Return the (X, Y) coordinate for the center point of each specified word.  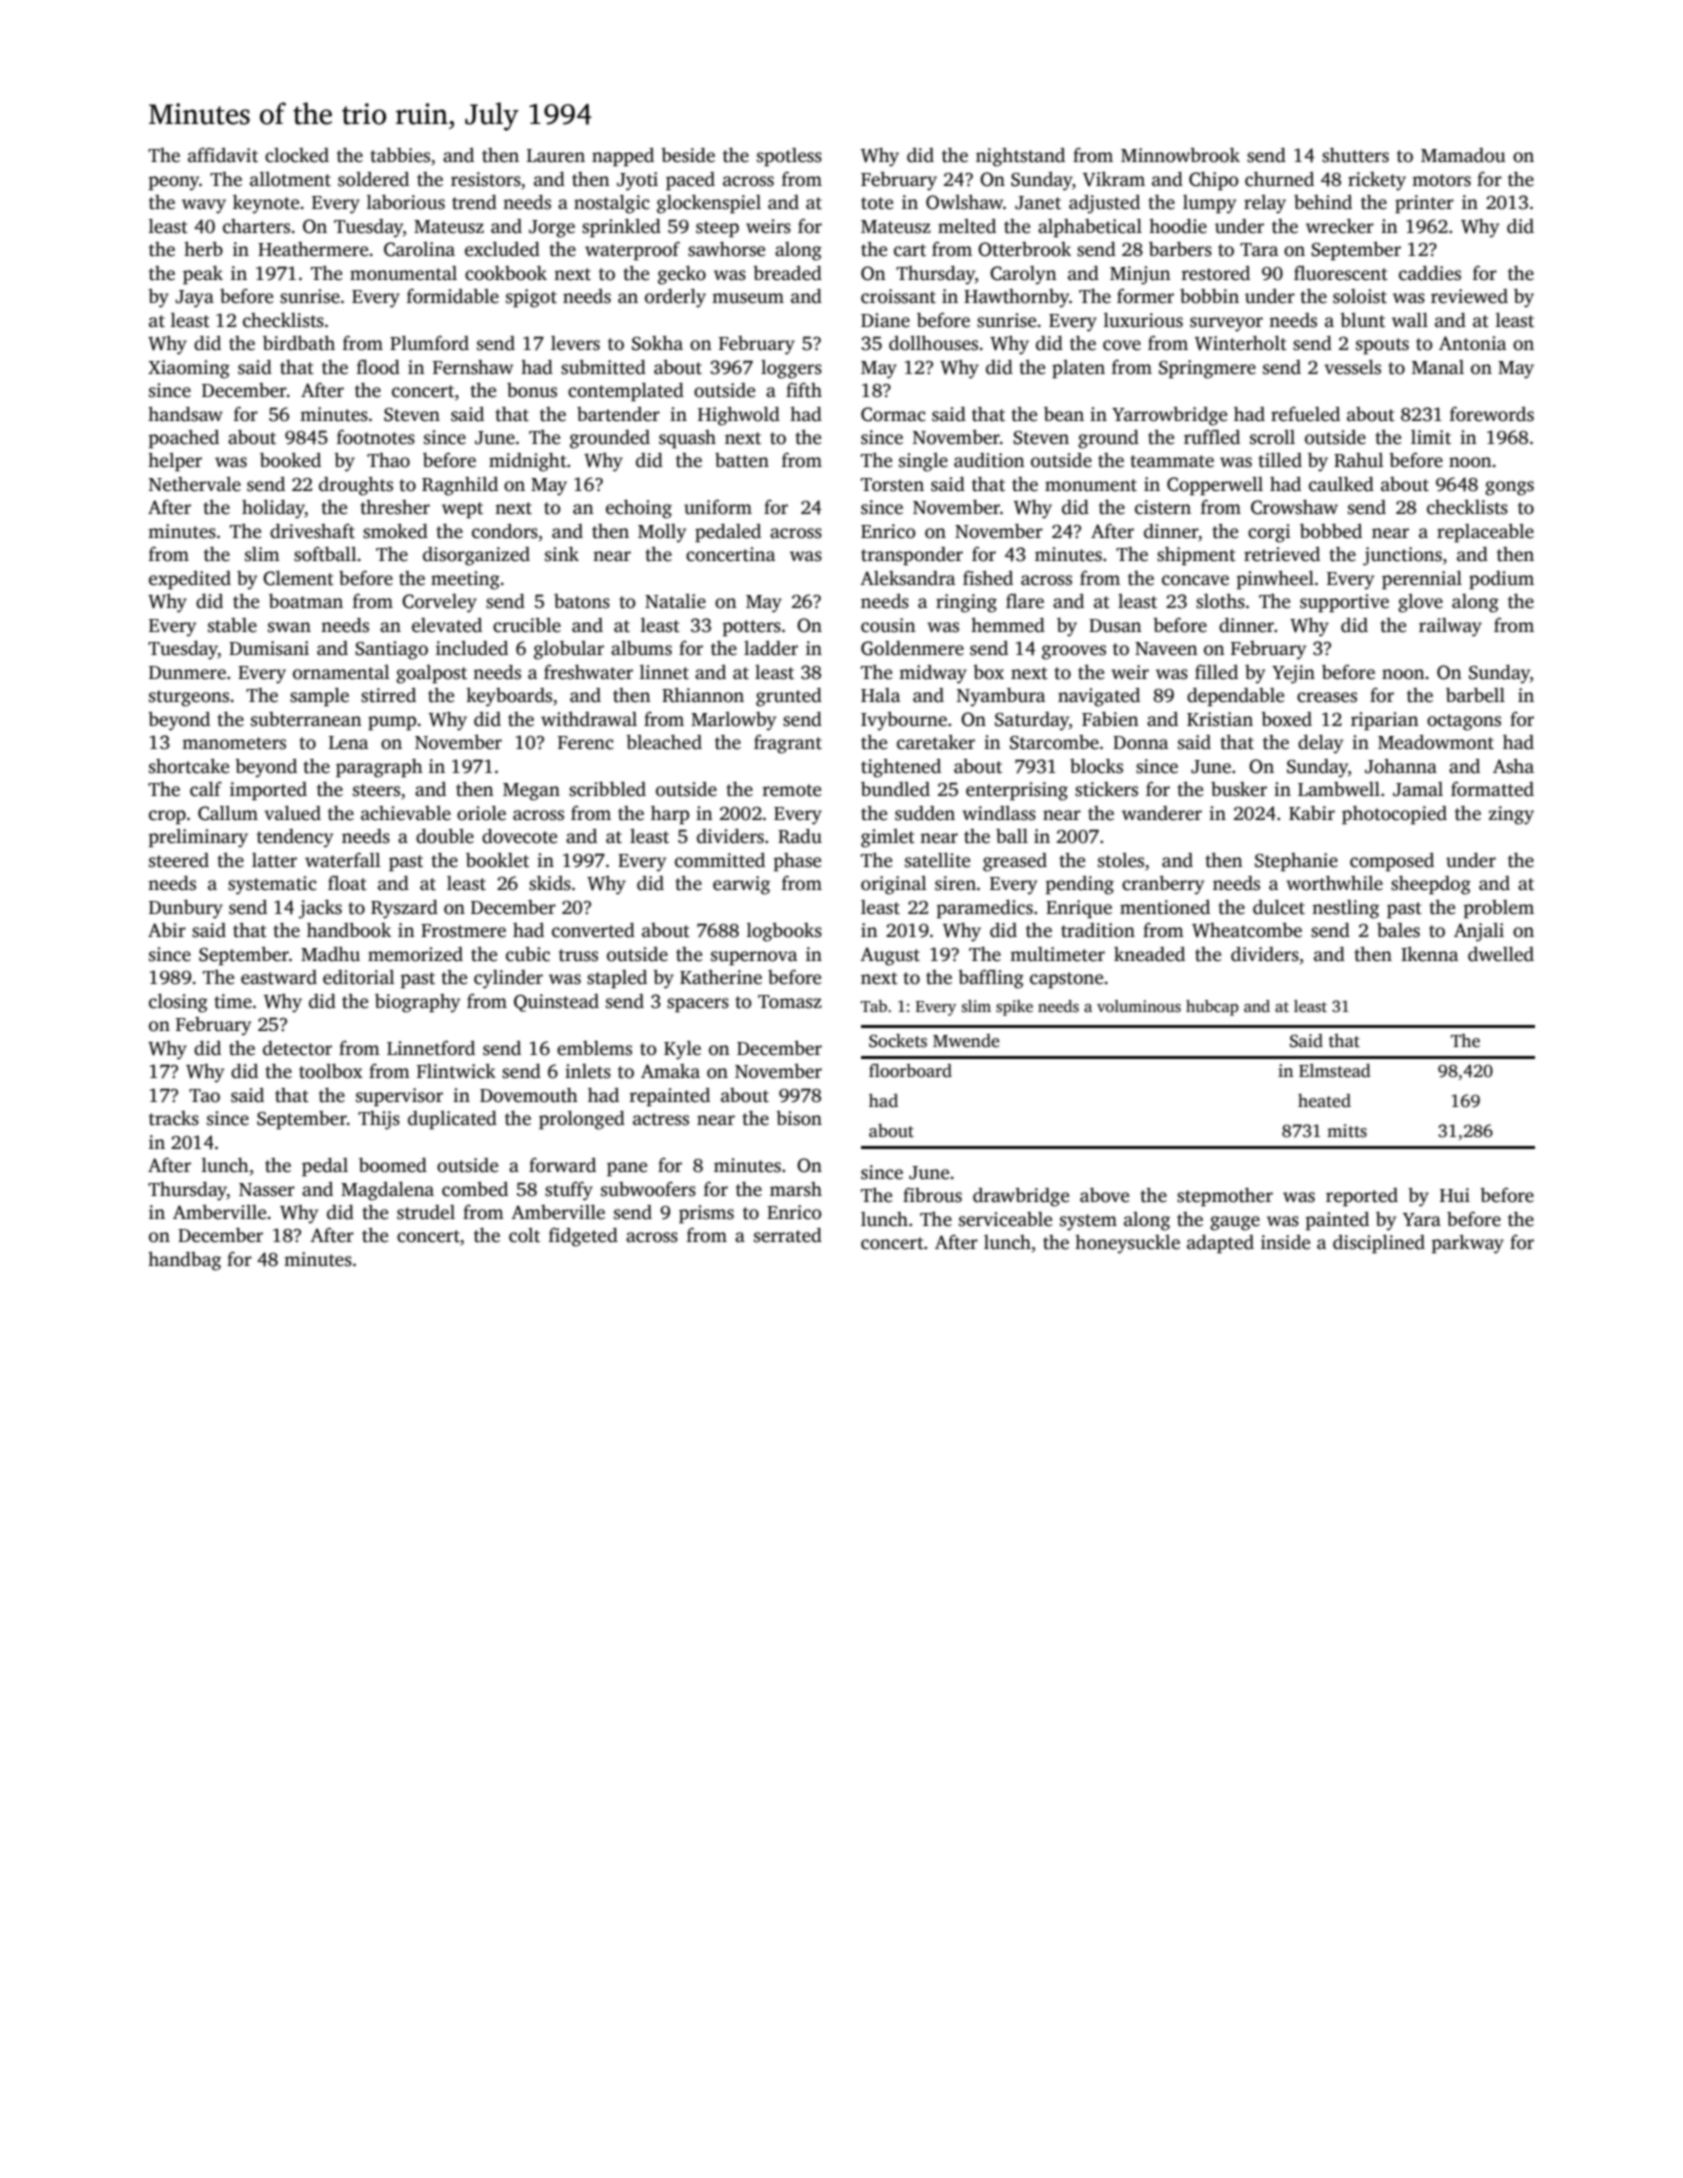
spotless (789, 157)
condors (505, 531)
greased (1015, 862)
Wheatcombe (1247, 930)
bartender (618, 414)
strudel (426, 1212)
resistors (486, 179)
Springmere (1207, 369)
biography (417, 1003)
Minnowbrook (1180, 155)
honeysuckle (1127, 1244)
